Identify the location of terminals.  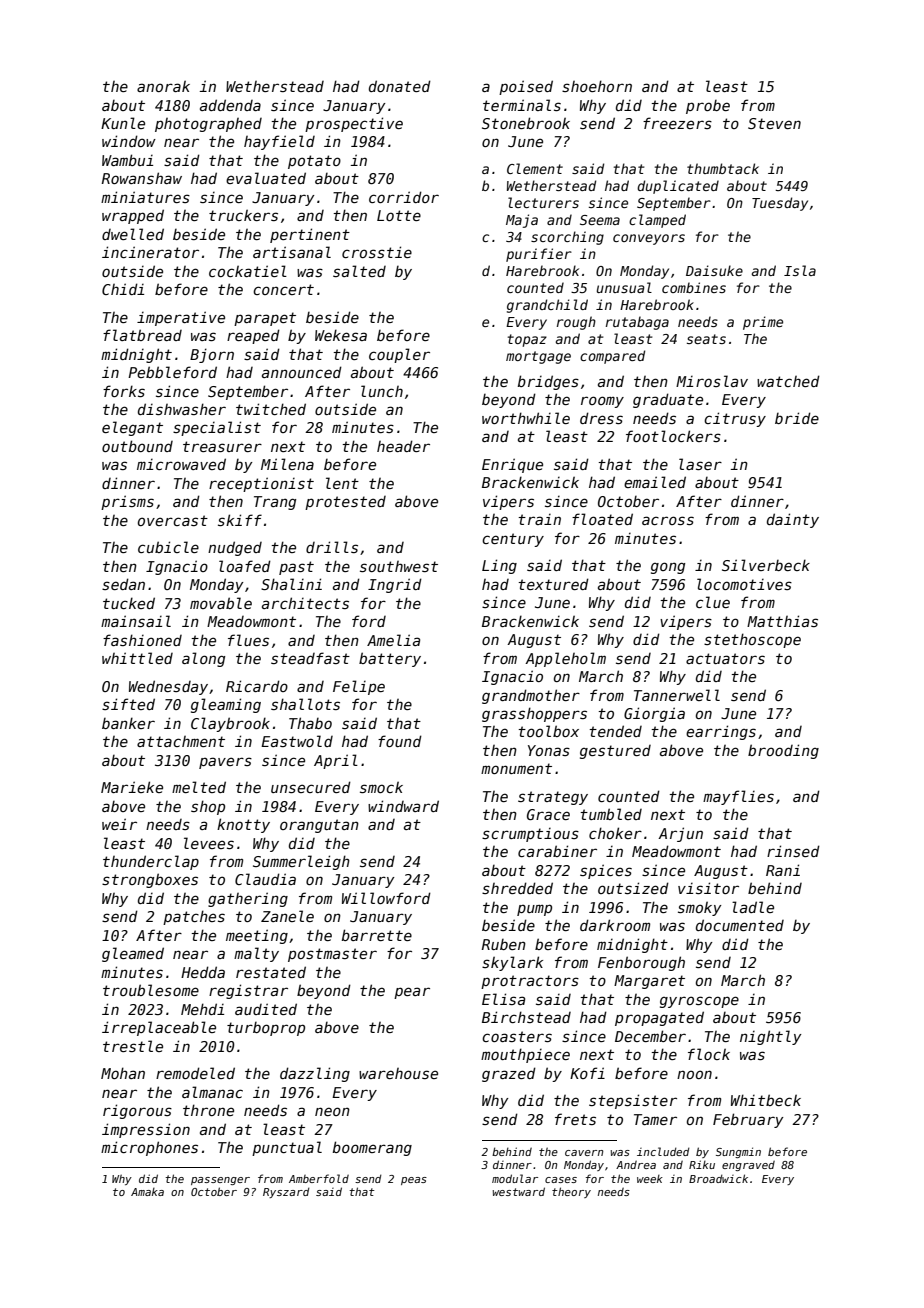
(522, 105).
